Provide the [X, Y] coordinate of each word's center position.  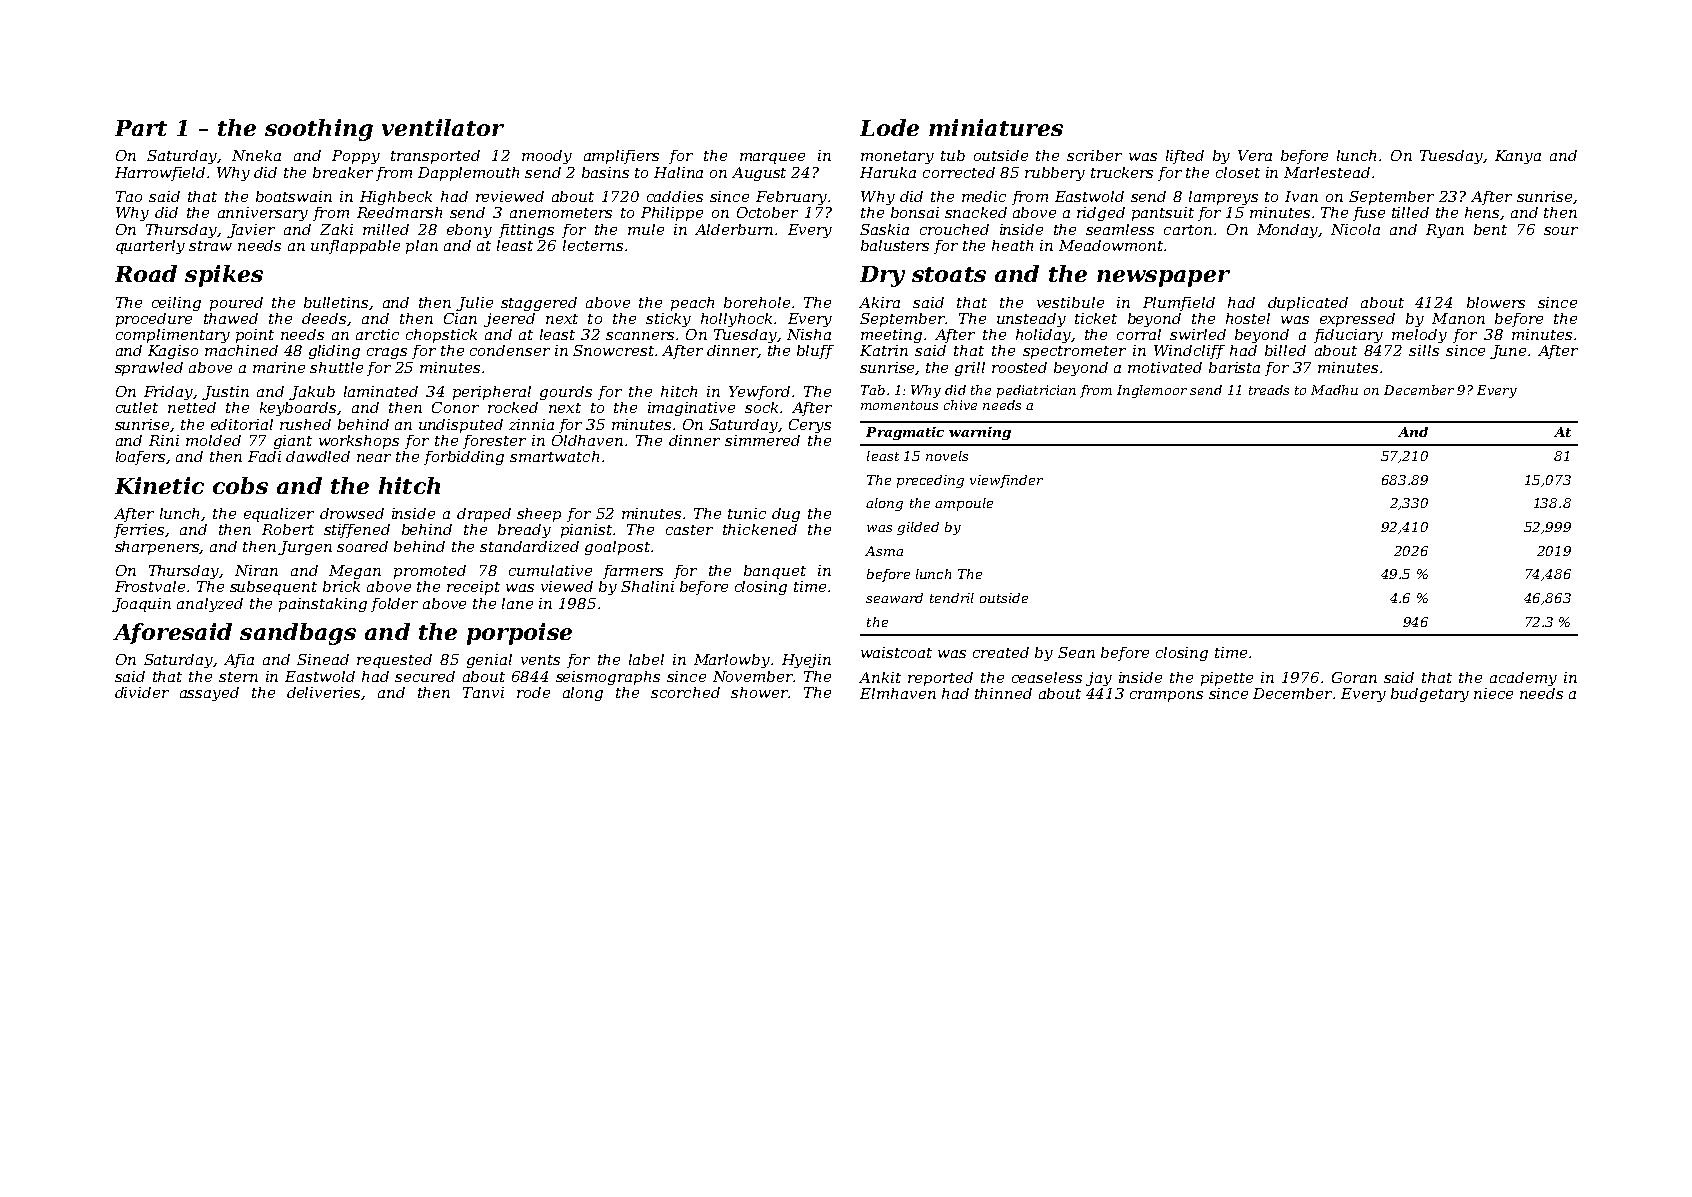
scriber [1094, 155]
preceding [930, 481]
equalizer [279, 515]
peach [692, 304]
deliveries [323, 692]
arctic [377, 334]
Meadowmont [1111, 245]
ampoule [964, 504]
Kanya [1518, 157]
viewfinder [1006, 481]
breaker [343, 172]
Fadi [264, 456]
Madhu [1334, 390]
